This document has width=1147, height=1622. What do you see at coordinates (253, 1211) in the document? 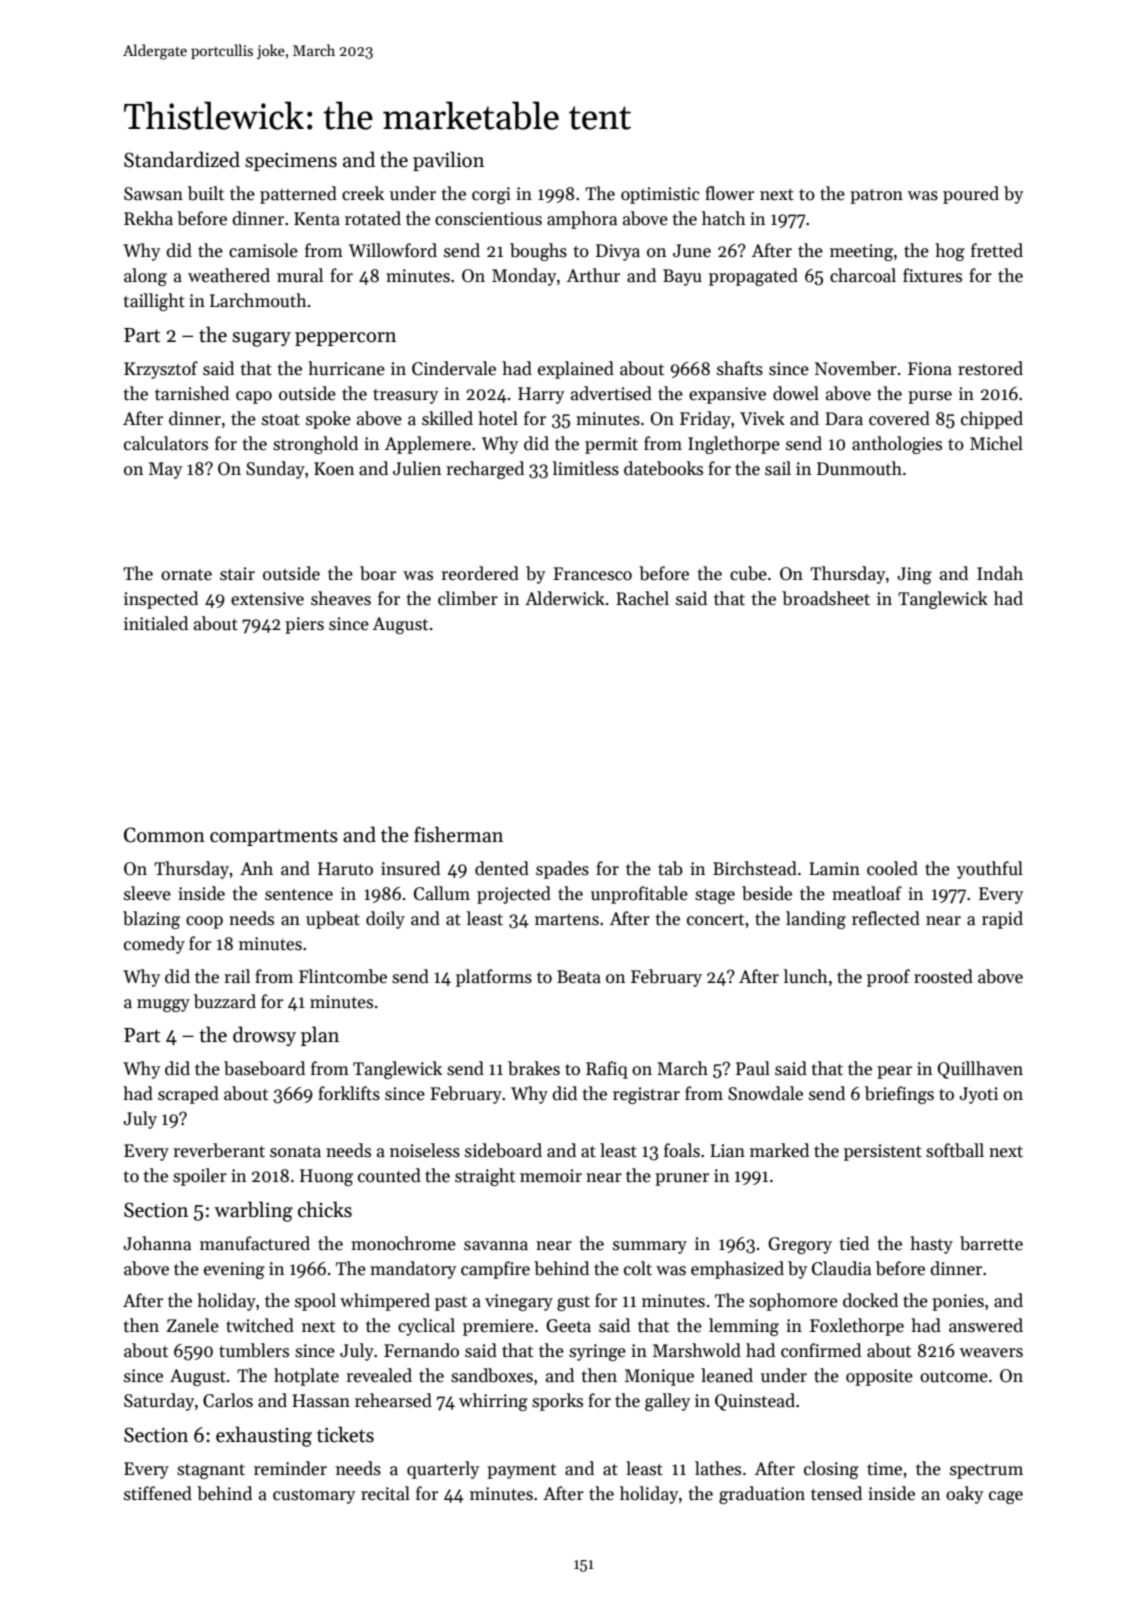
I see `warbling` at bounding box center [253, 1211].
